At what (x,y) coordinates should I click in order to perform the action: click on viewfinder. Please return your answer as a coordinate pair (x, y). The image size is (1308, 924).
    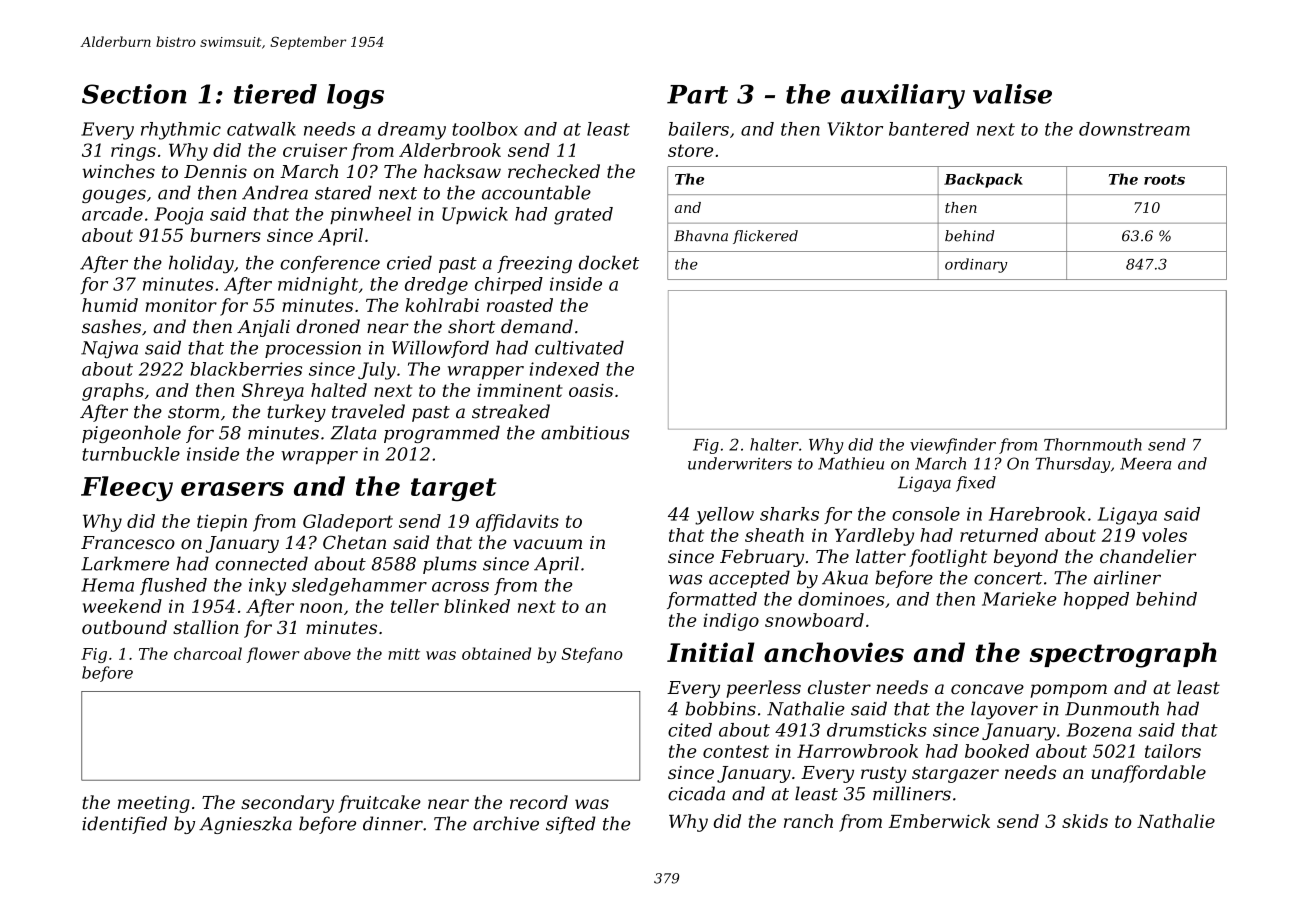
    Looking at the image, I should click on (953, 446).
